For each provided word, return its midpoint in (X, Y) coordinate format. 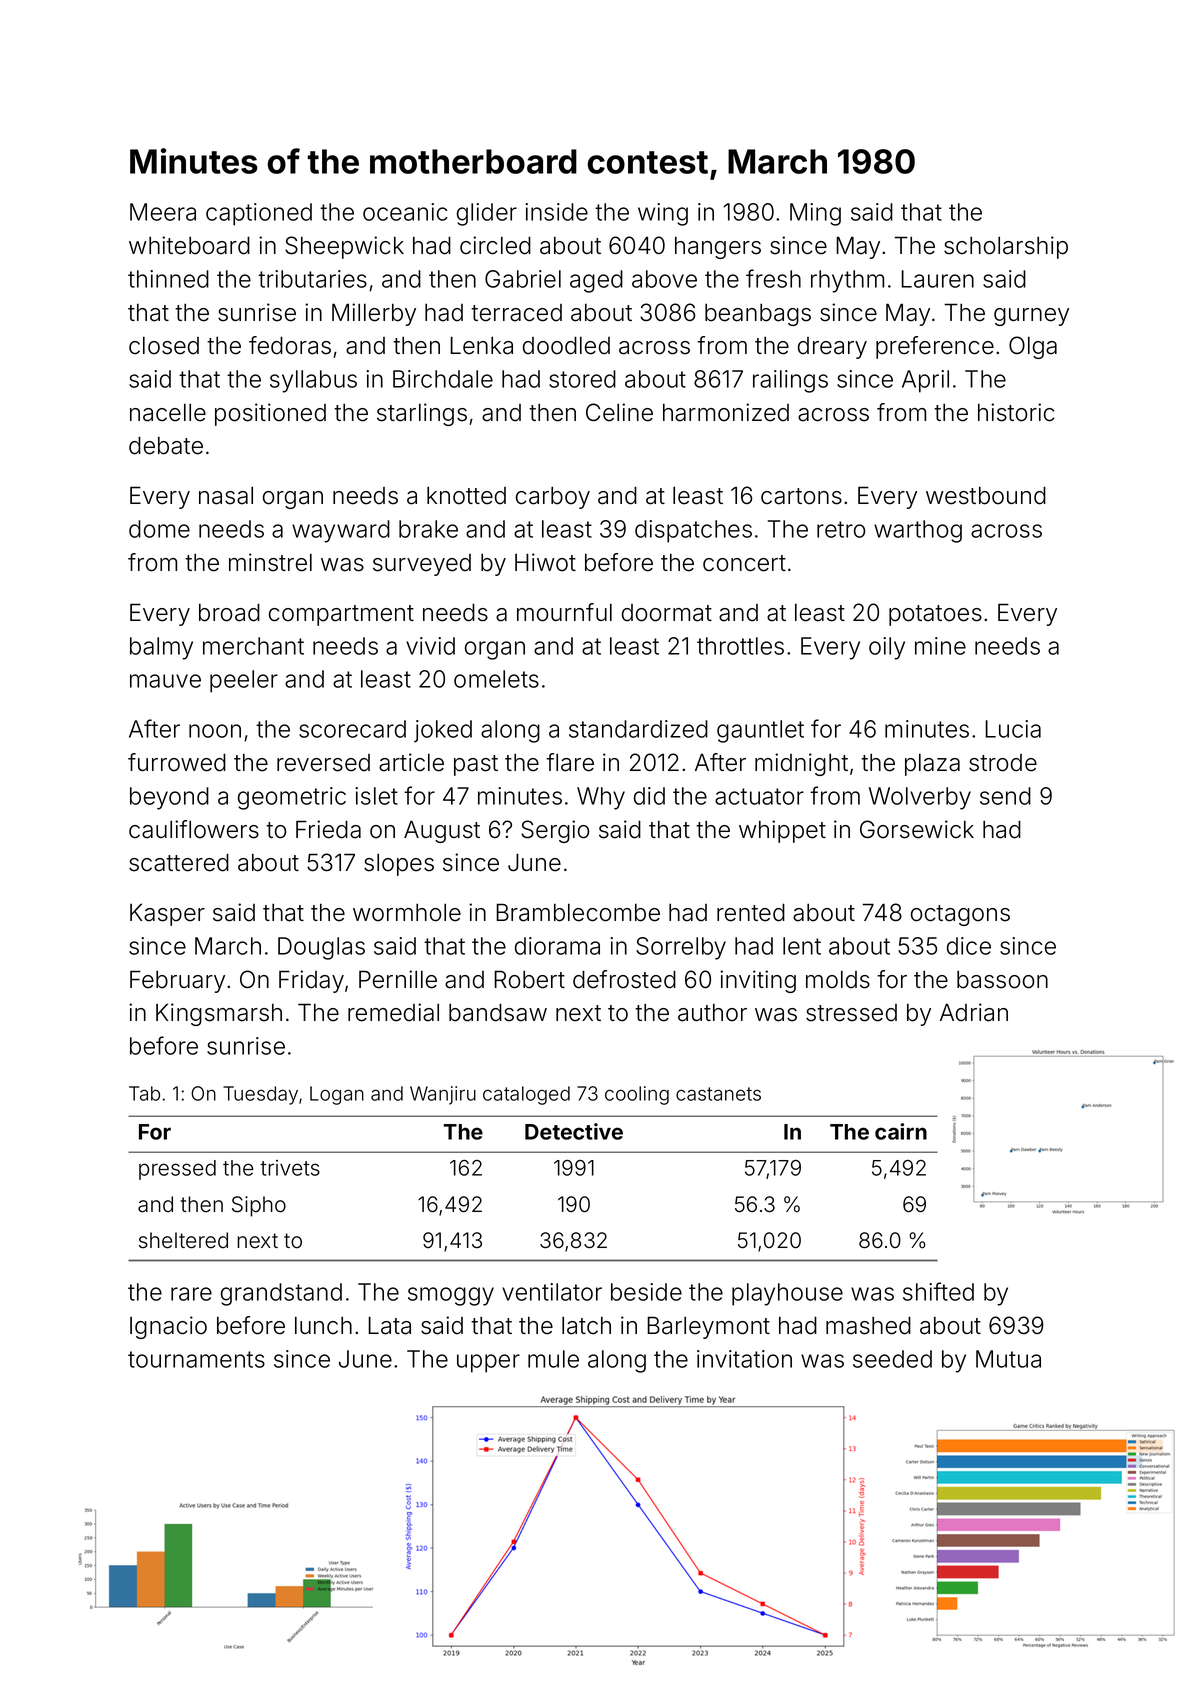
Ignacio (168, 1327)
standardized (638, 729)
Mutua (1008, 1359)
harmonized (726, 412)
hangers (718, 248)
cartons (801, 496)
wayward (341, 531)
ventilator (552, 1292)
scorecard (352, 729)
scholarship (1006, 247)
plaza (932, 765)
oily (887, 648)
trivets (290, 1168)
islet (376, 796)
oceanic (405, 212)
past (476, 765)
